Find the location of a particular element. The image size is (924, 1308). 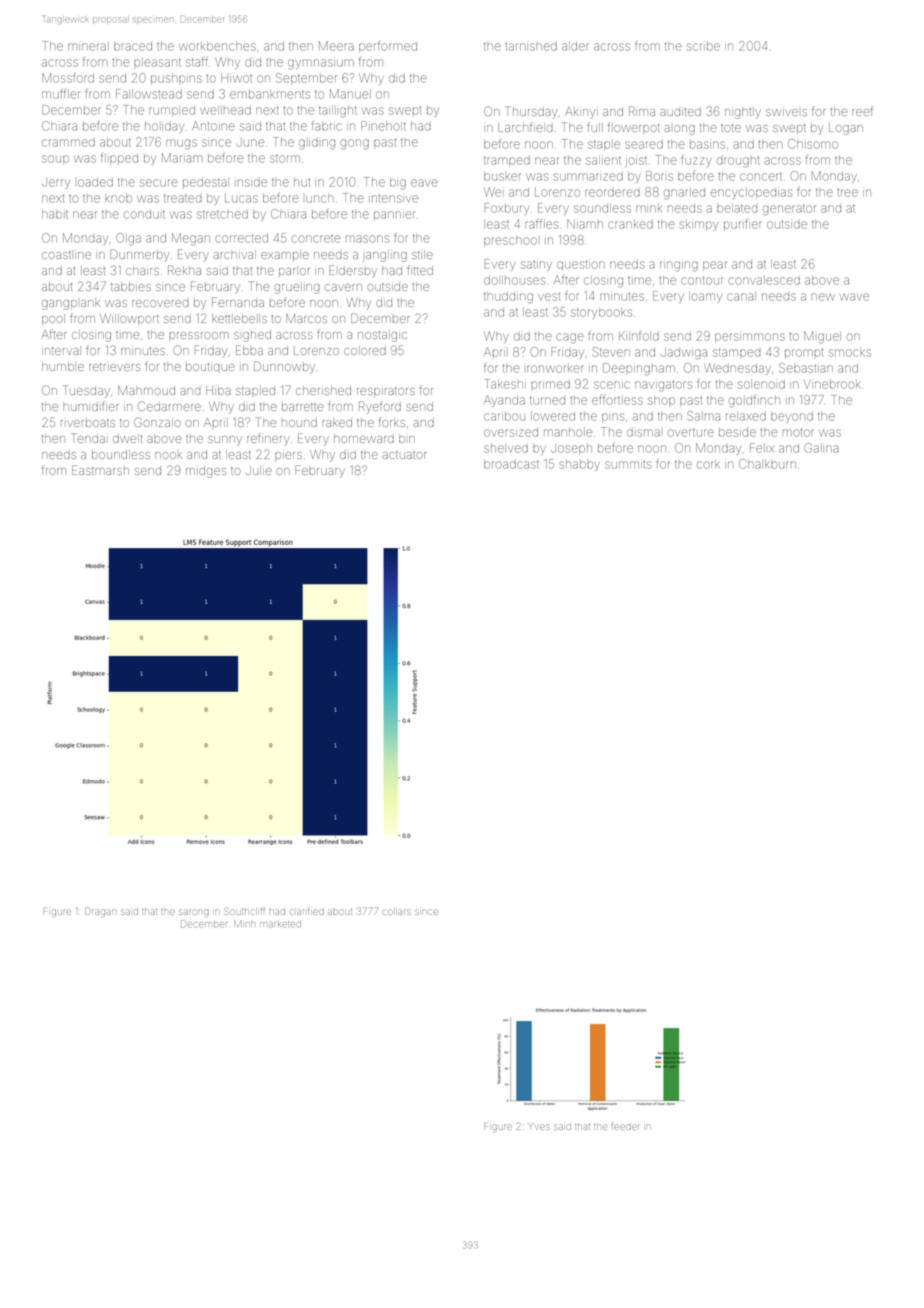

soup is located at coordinates (55, 159).
